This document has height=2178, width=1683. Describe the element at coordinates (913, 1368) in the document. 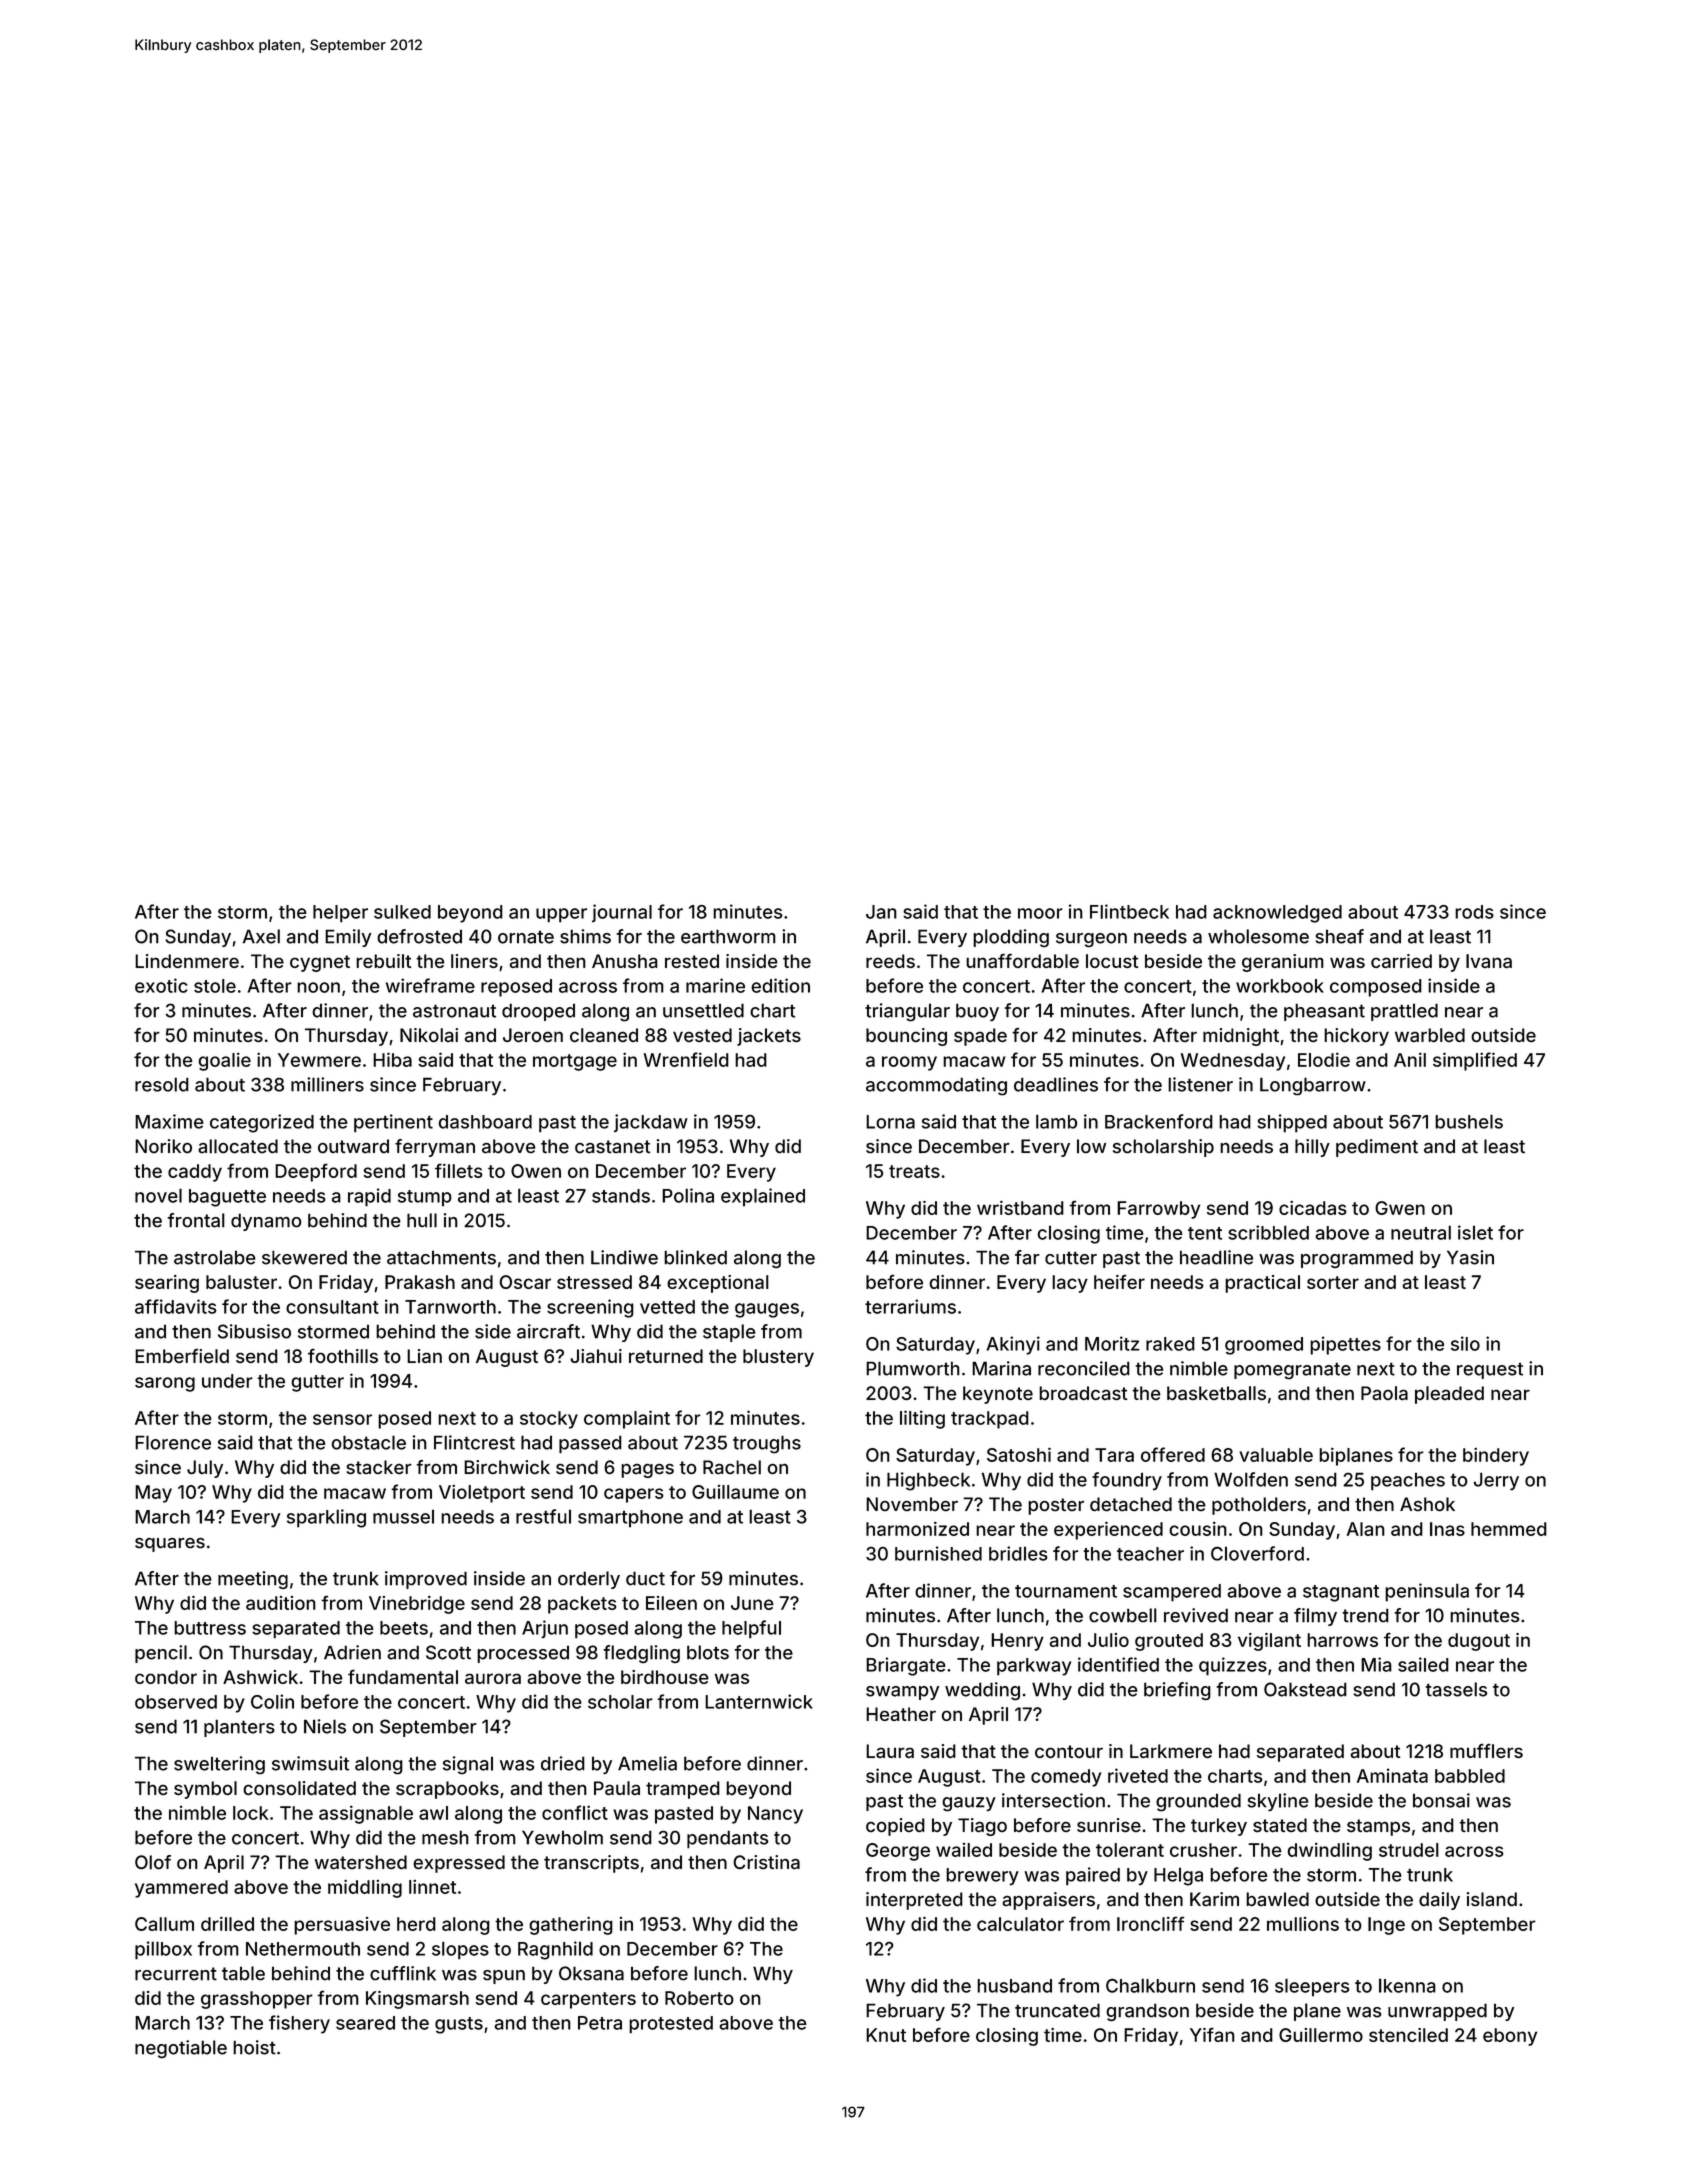

I see `Plumworth` at that location.
